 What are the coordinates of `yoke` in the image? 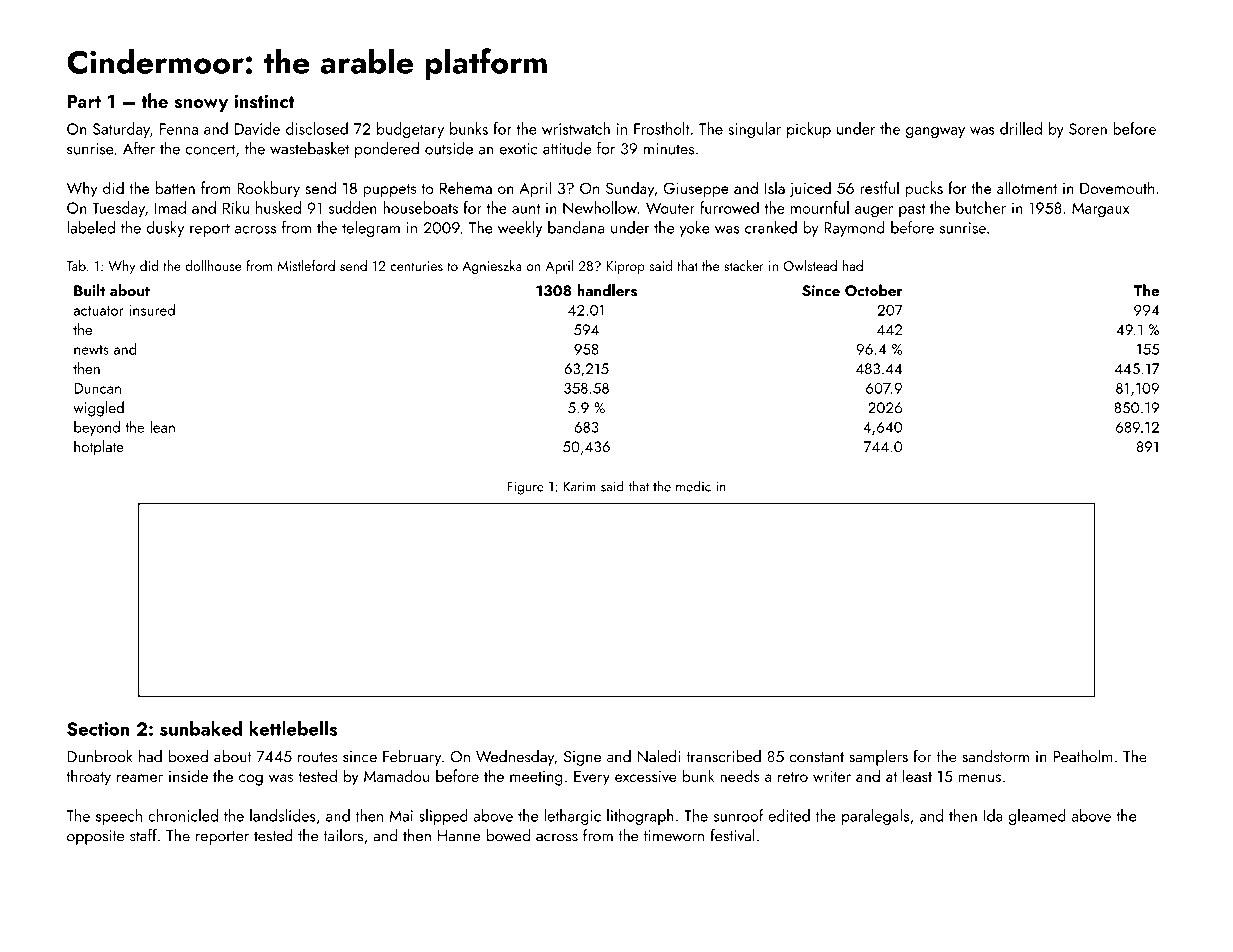 It's located at (695, 229).
